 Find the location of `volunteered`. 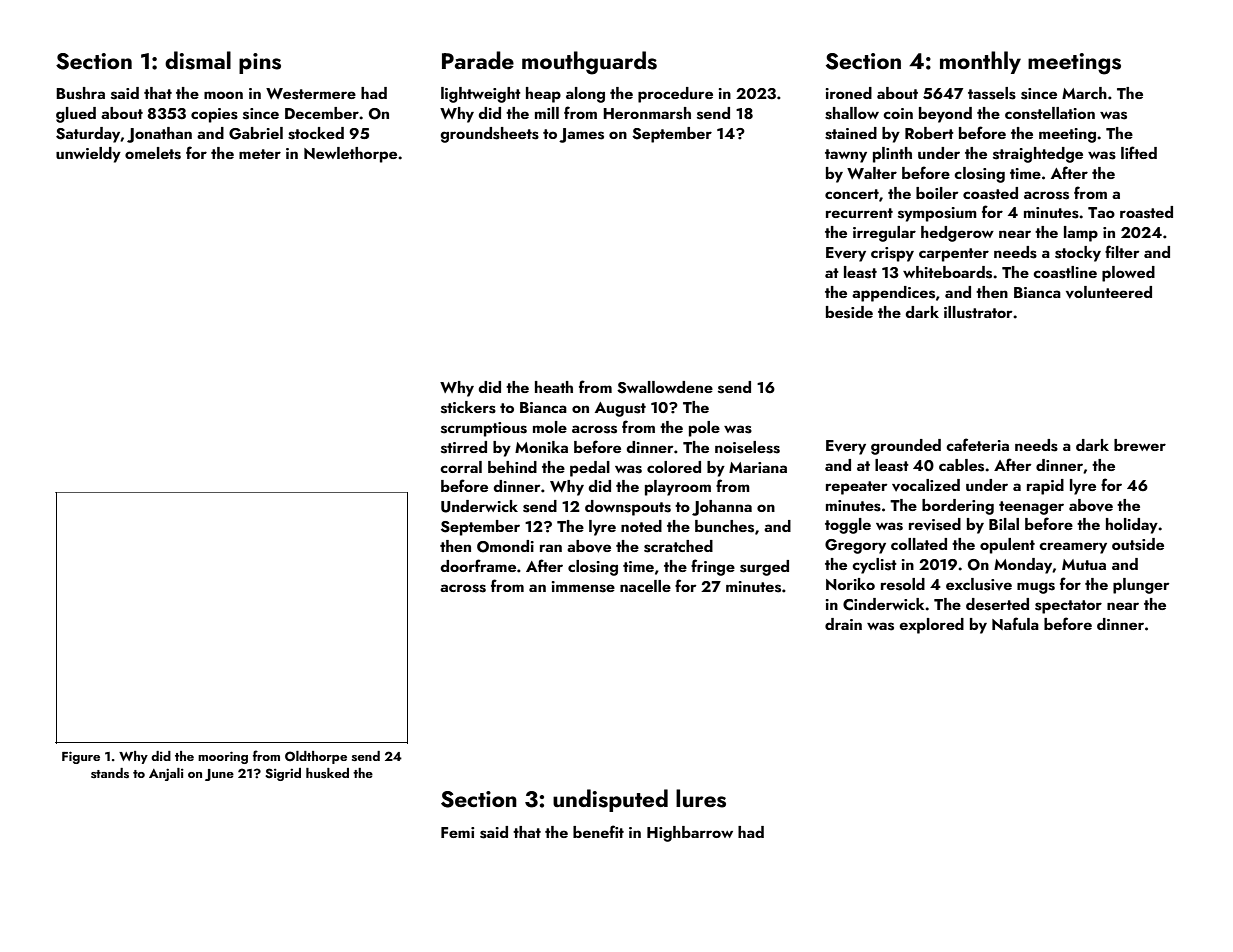

volunteered is located at coordinates (1109, 292).
